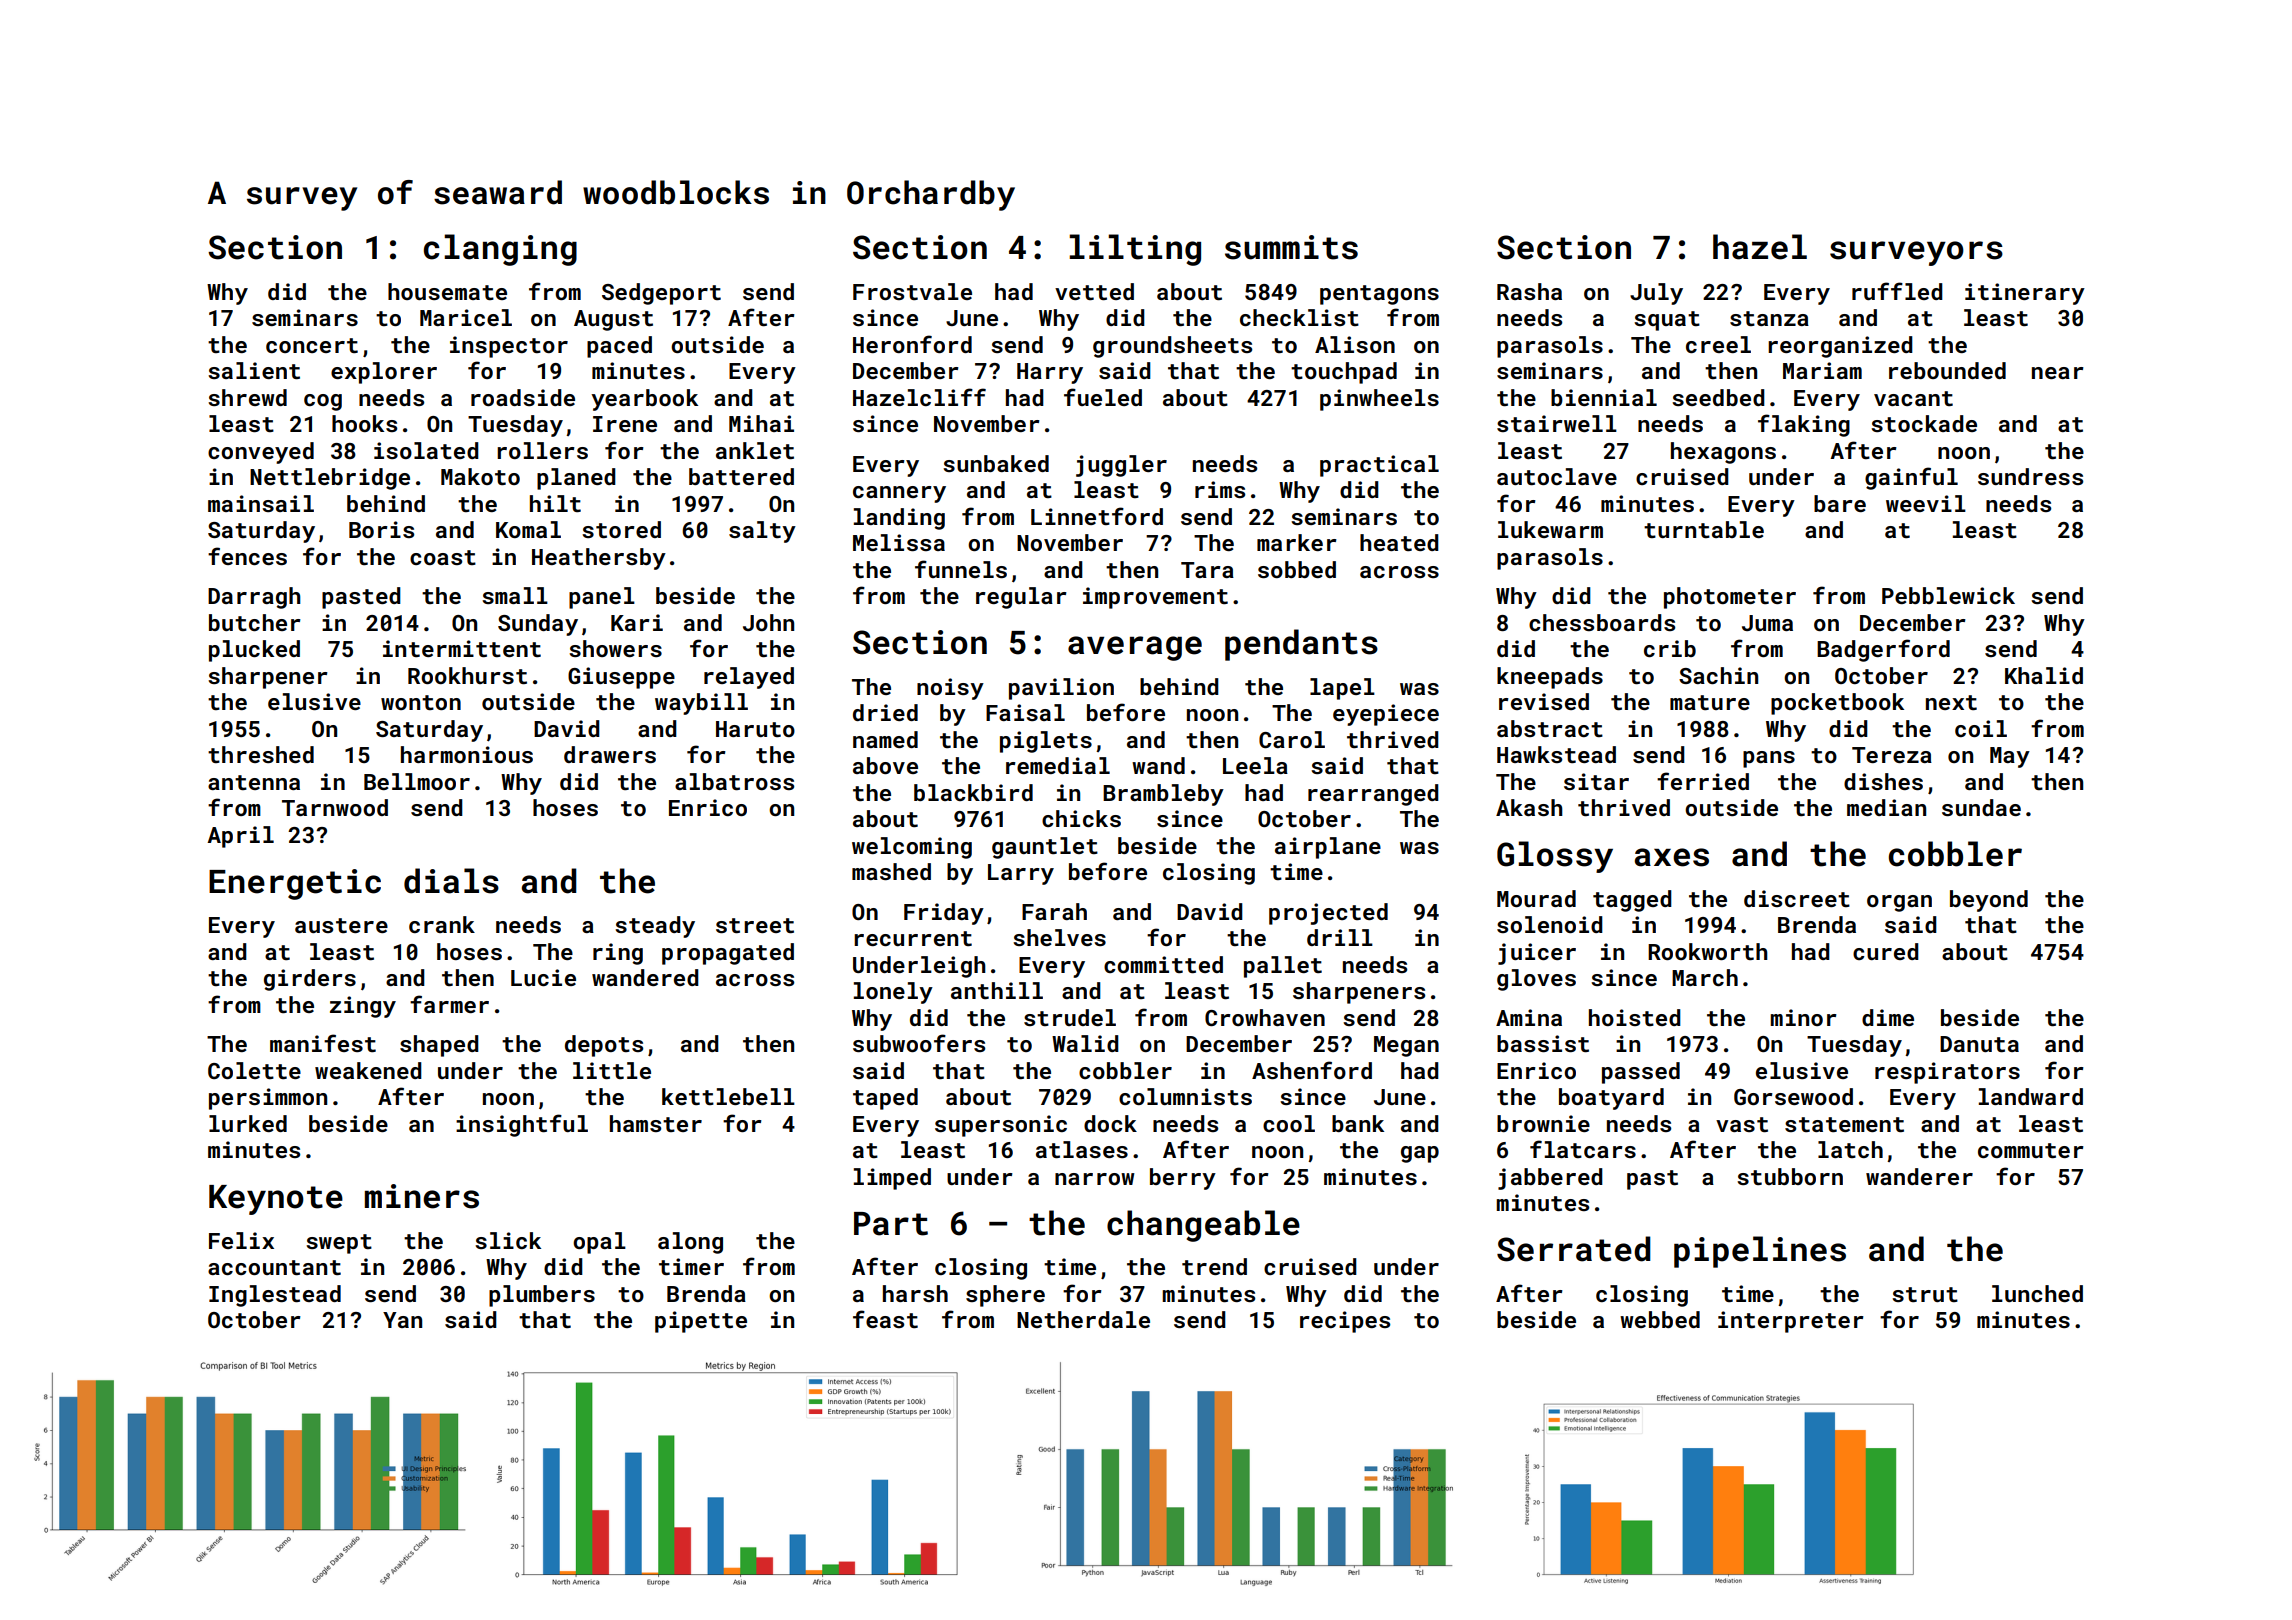 This document has width=2292, height=1620. What do you see at coordinates (1283, 967) in the document?
I see `pallet` at bounding box center [1283, 967].
